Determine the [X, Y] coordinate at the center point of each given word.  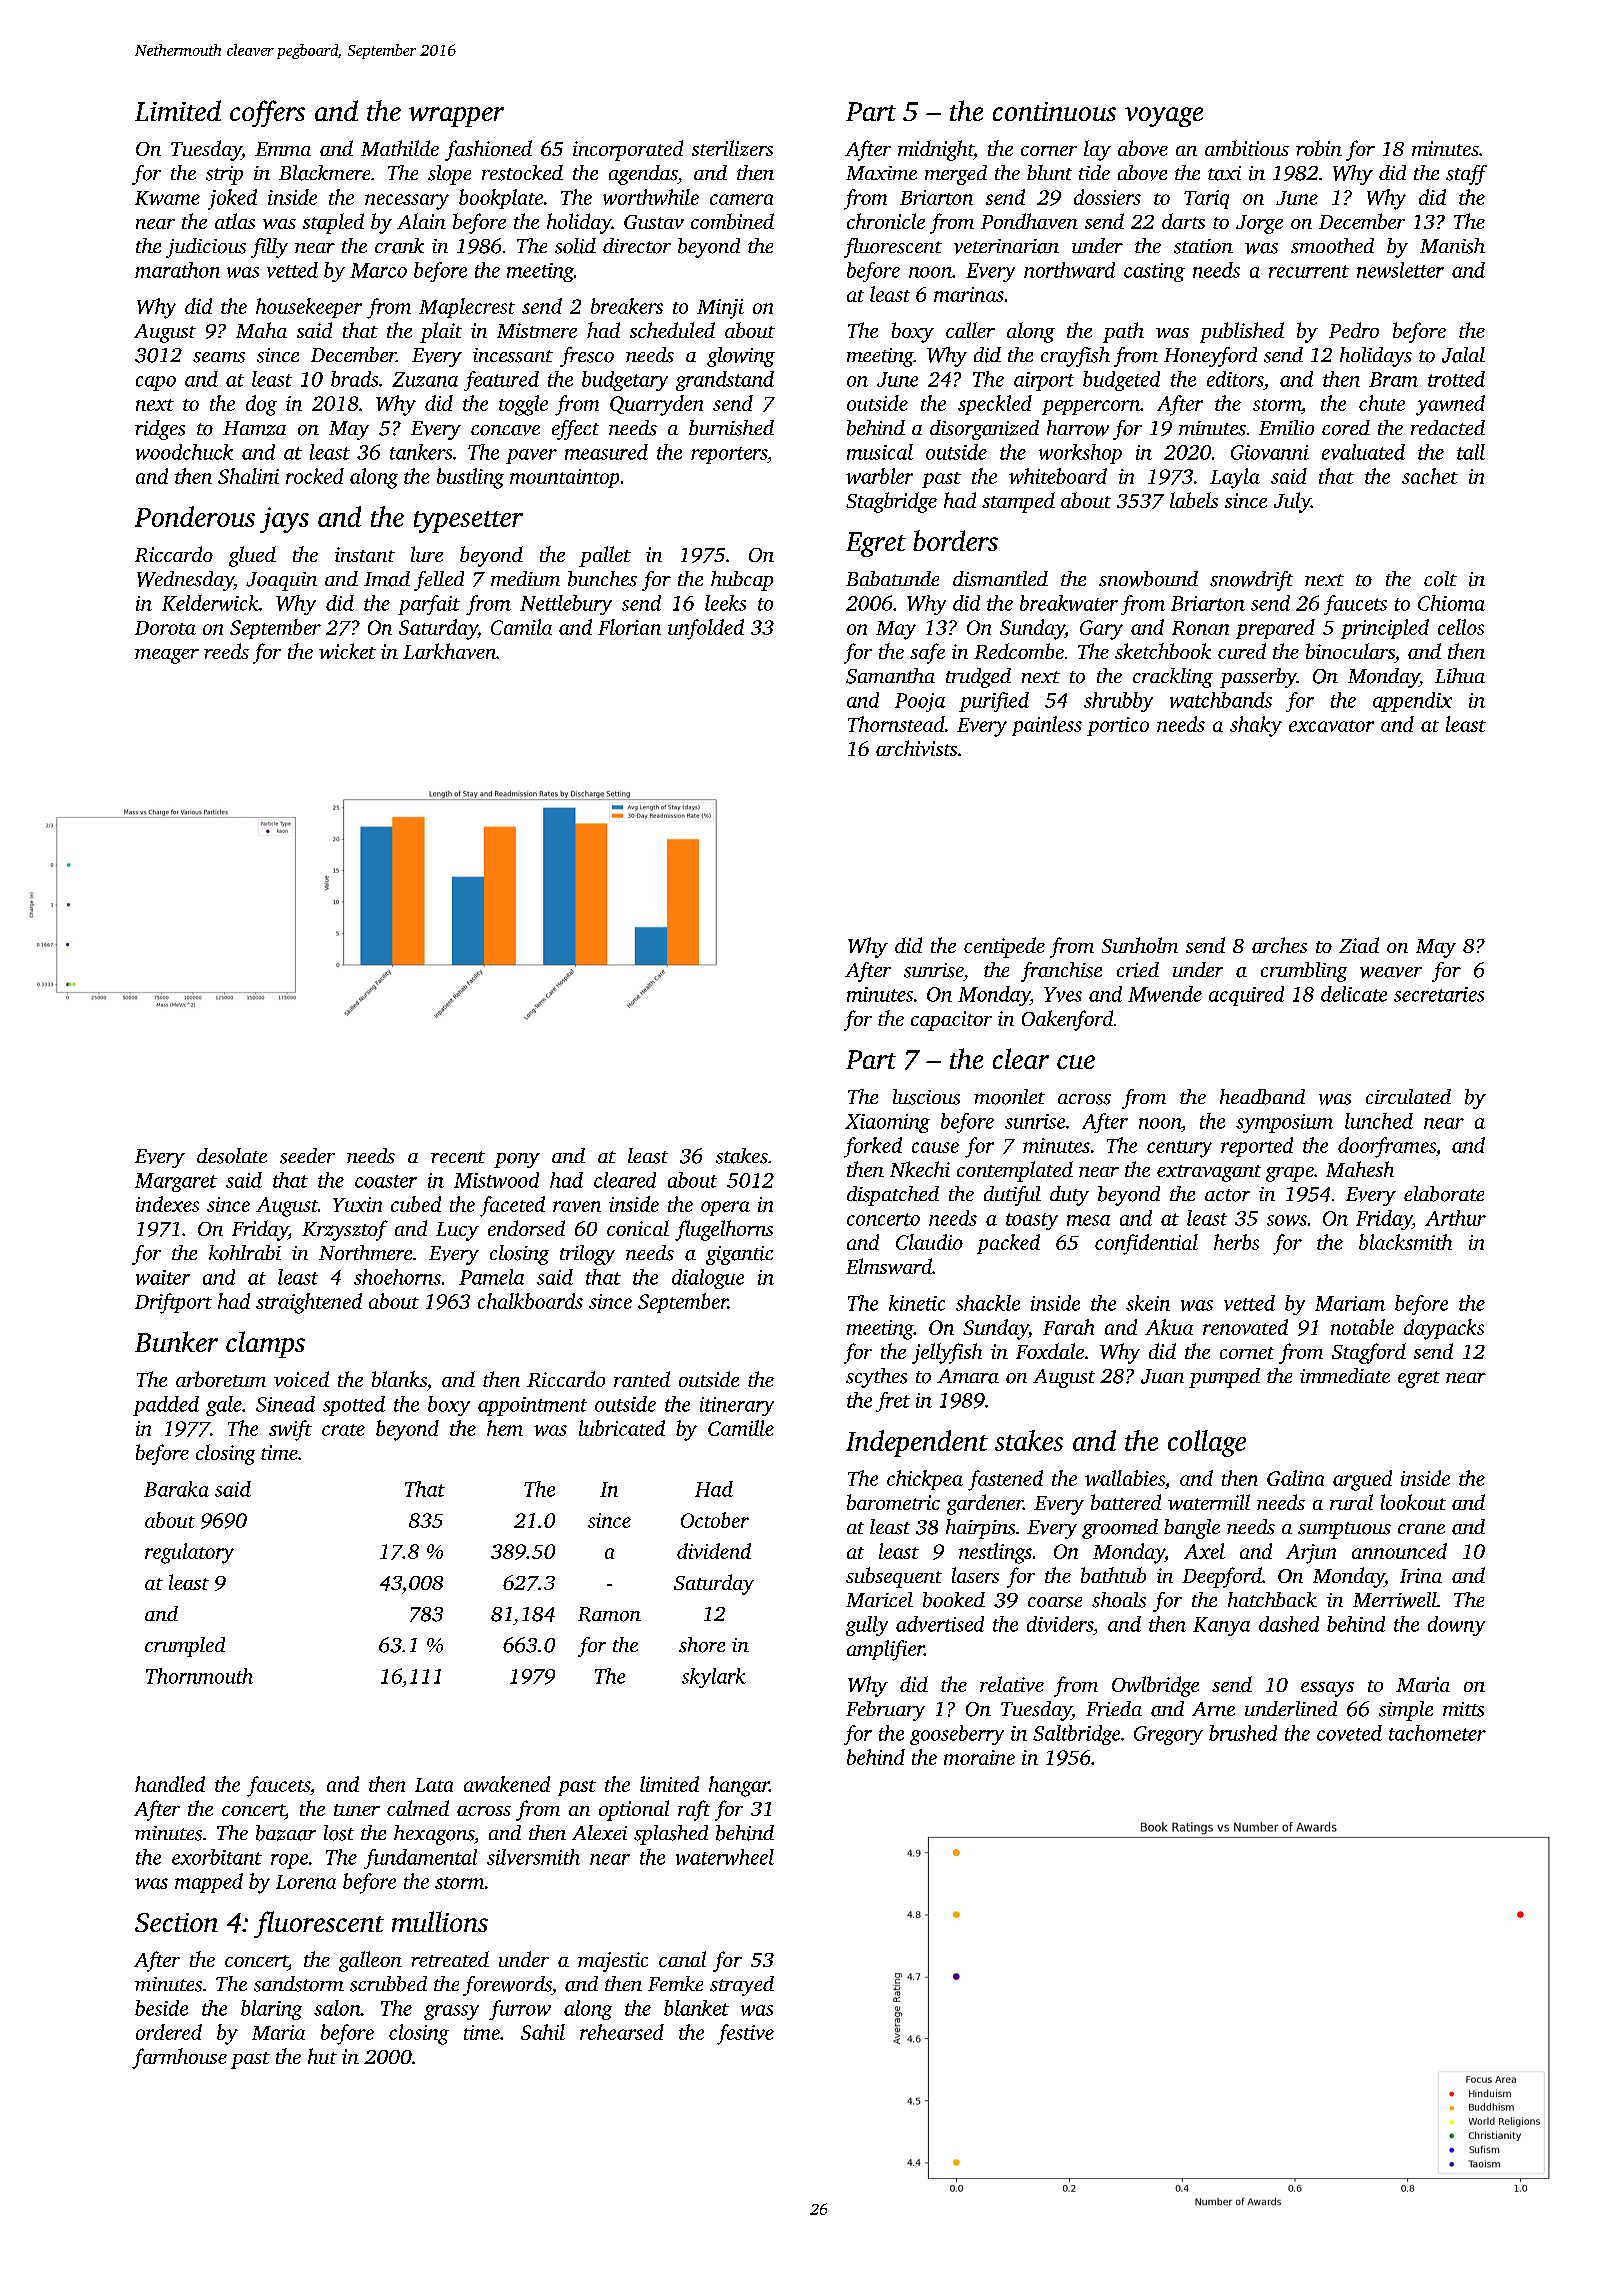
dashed [1289, 1624]
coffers [267, 113]
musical [880, 452]
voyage [1164, 117]
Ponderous [195, 516]
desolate [232, 1156]
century [1179, 1149]
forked [873, 1147]
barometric [893, 1502]
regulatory [189, 1553]
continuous [1054, 111]
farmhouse [179, 2058]
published [1242, 332]
